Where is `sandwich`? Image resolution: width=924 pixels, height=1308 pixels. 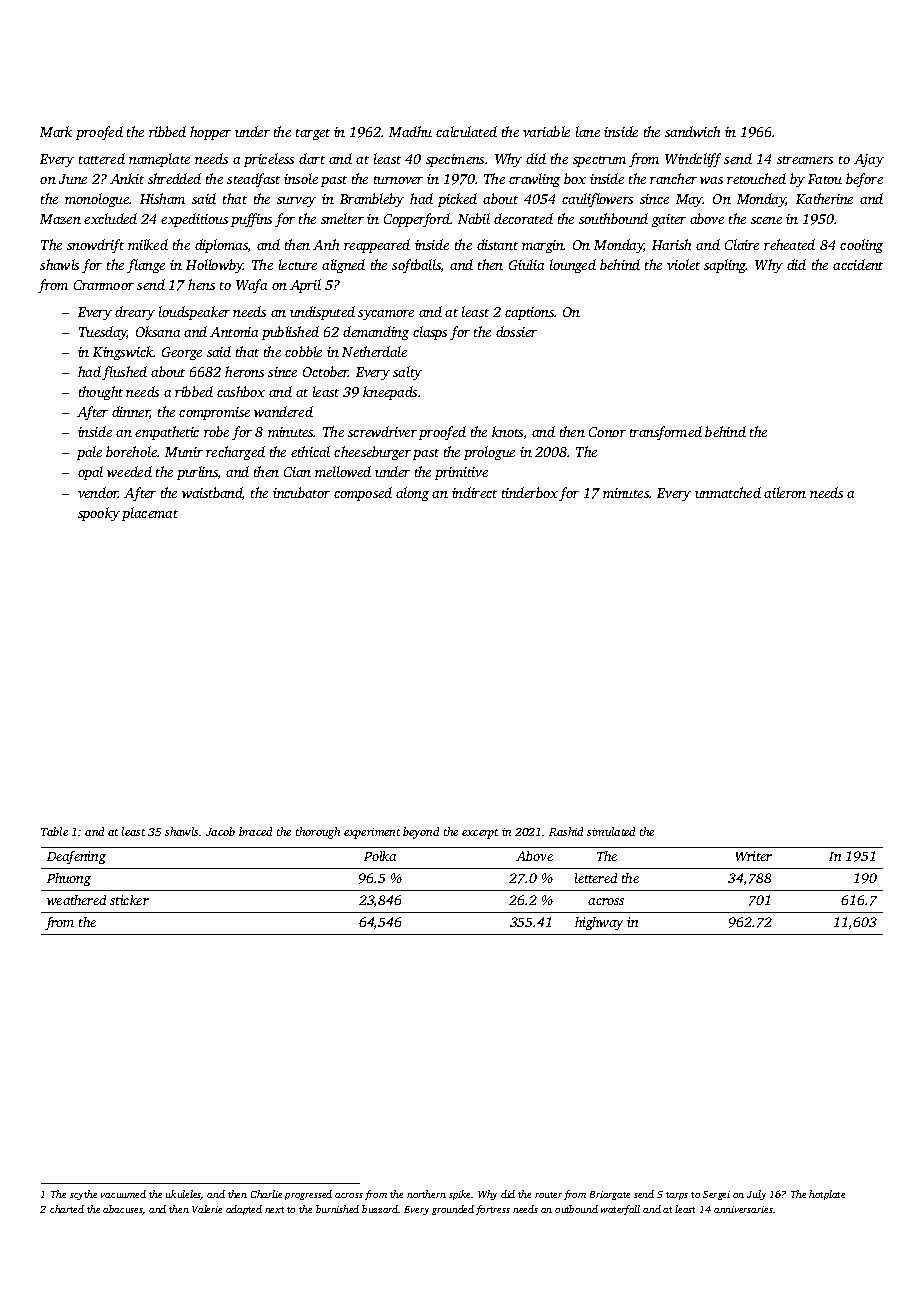
sandwich is located at coordinates (692, 131).
